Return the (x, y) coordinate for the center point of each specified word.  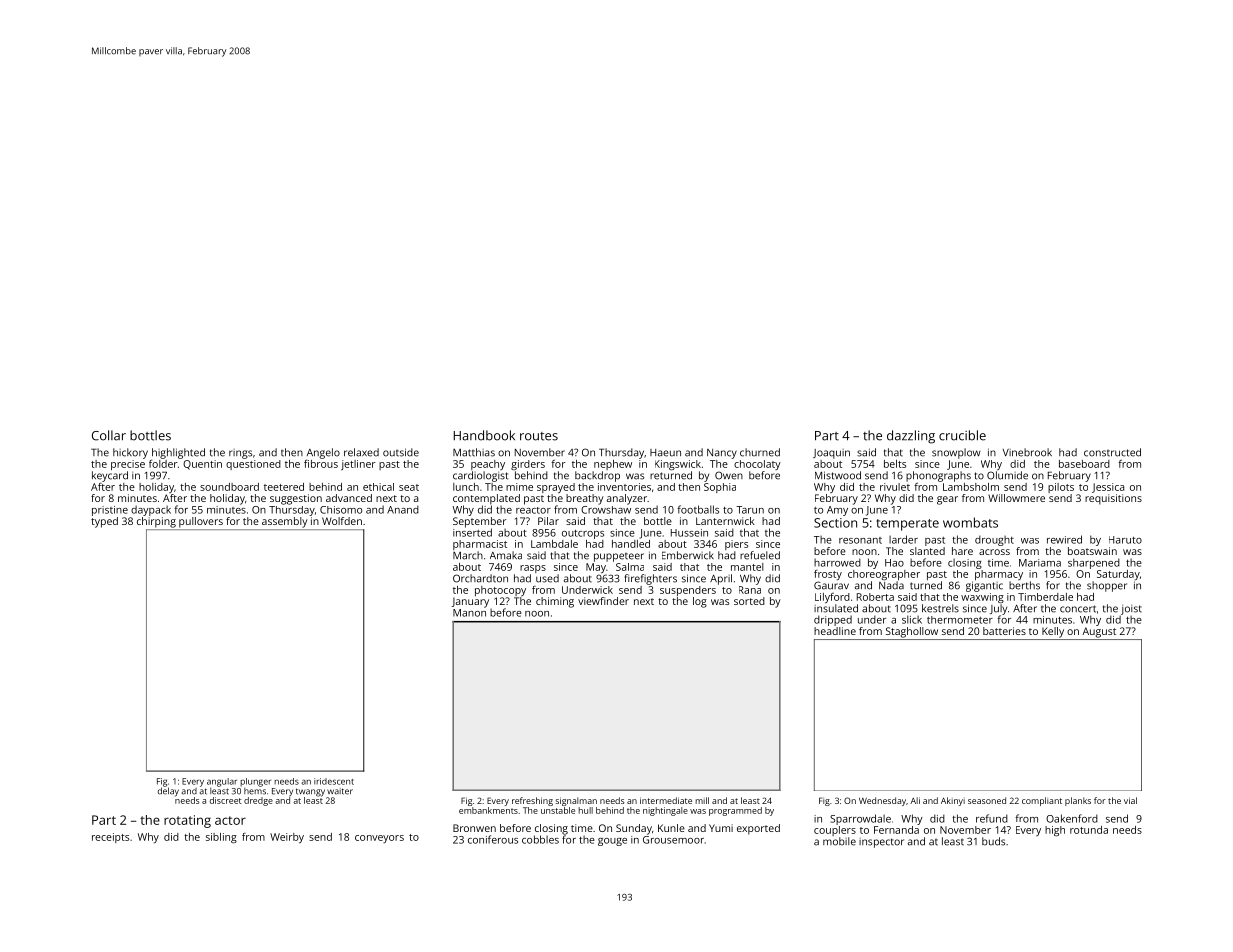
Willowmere (1016, 498)
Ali (915, 800)
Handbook (484, 435)
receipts (110, 838)
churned (760, 452)
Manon (469, 613)
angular (222, 782)
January (470, 602)
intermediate (666, 800)
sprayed (556, 488)
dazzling (911, 437)
